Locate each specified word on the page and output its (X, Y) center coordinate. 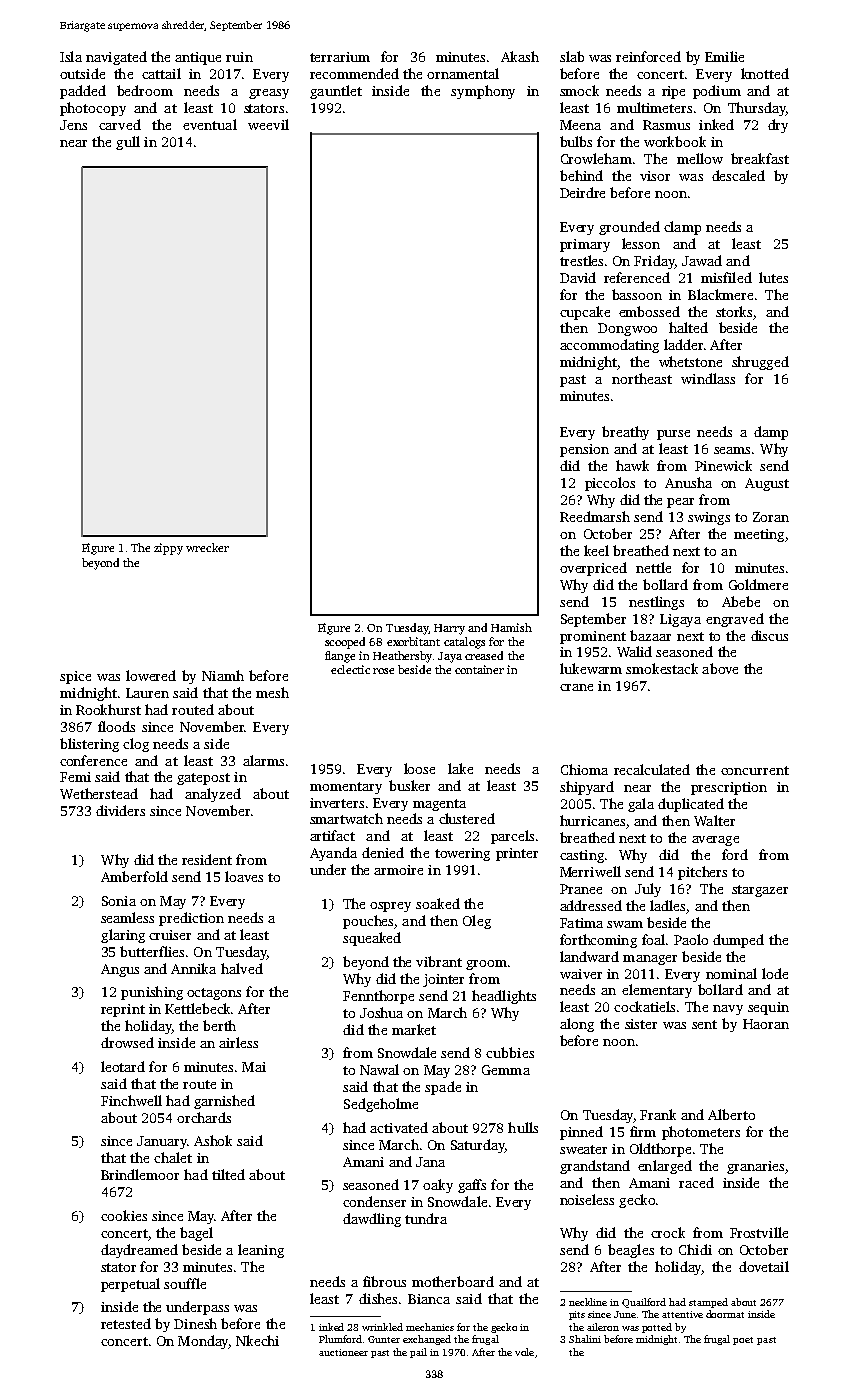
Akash (520, 56)
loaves (244, 876)
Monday (203, 1342)
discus (769, 635)
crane (576, 687)
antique (198, 58)
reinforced (648, 56)
